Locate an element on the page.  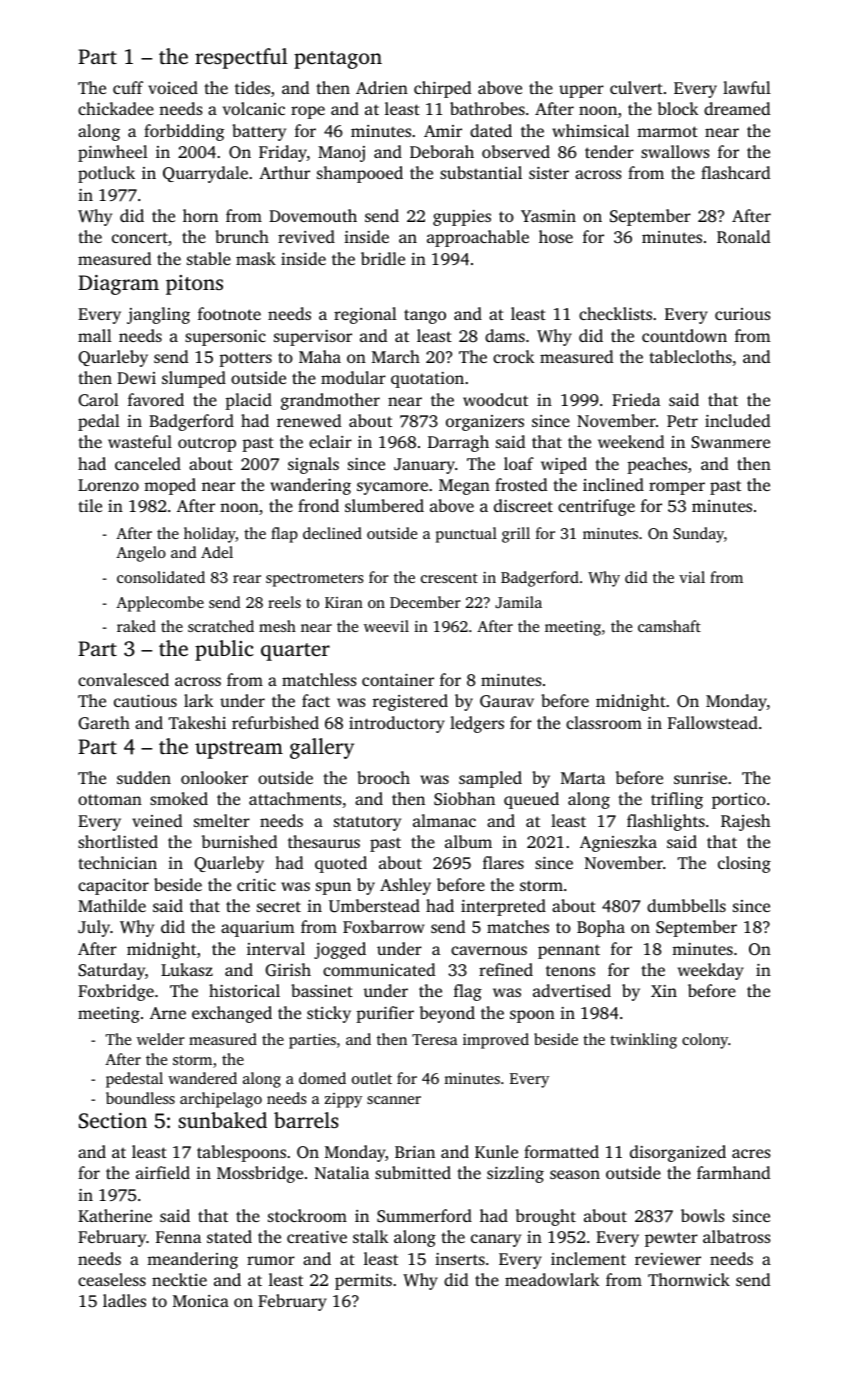
Monica is located at coordinates (201, 1301).
